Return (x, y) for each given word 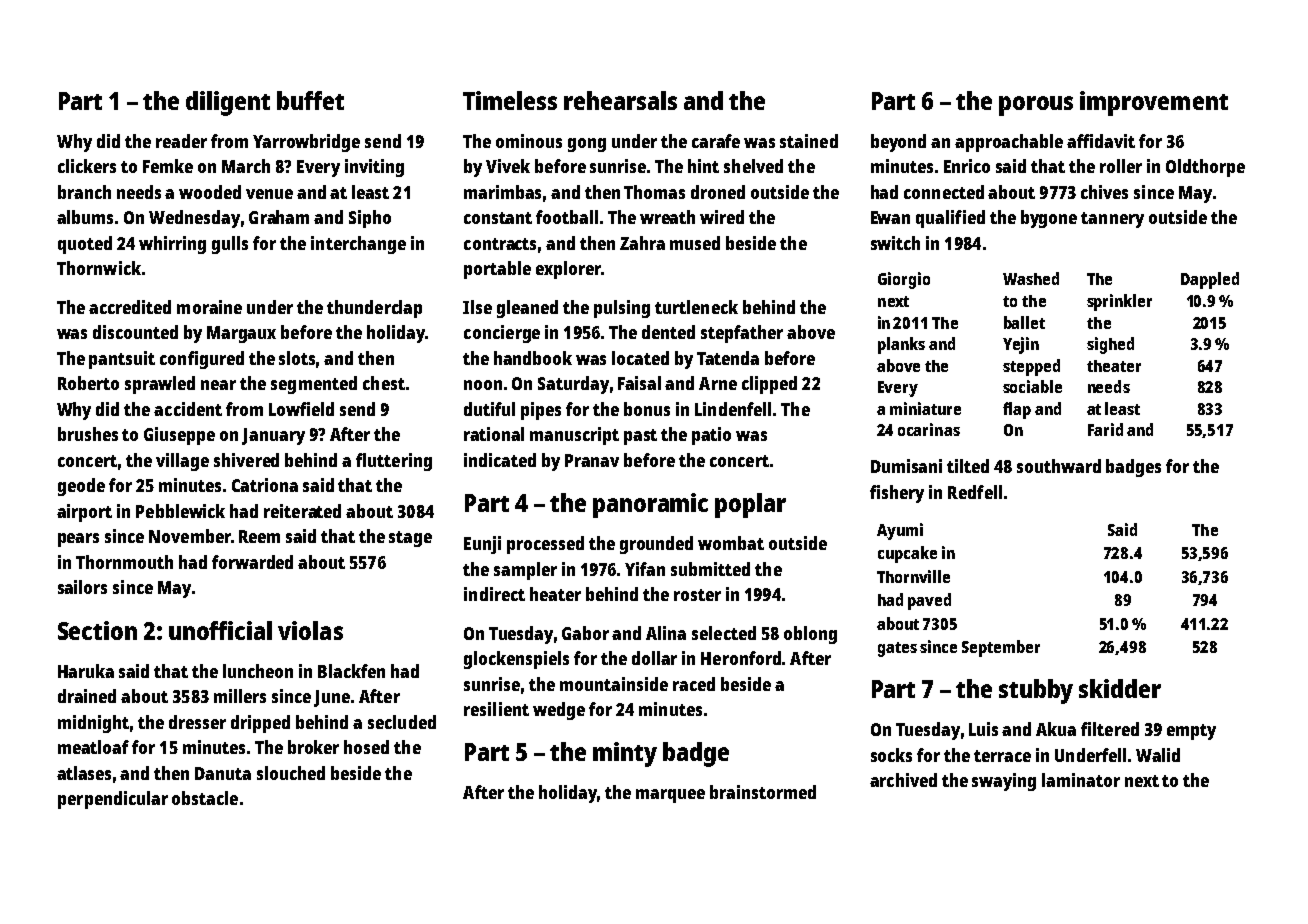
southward (1059, 466)
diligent (228, 103)
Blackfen (351, 671)
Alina (666, 633)
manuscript (574, 436)
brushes (88, 434)
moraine (209, 307)
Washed (1031, 278)
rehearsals (620, 100)
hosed (366, 747)
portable (497, 270)
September (1001, 648)
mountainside (614, 684)
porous (1036, 106)
